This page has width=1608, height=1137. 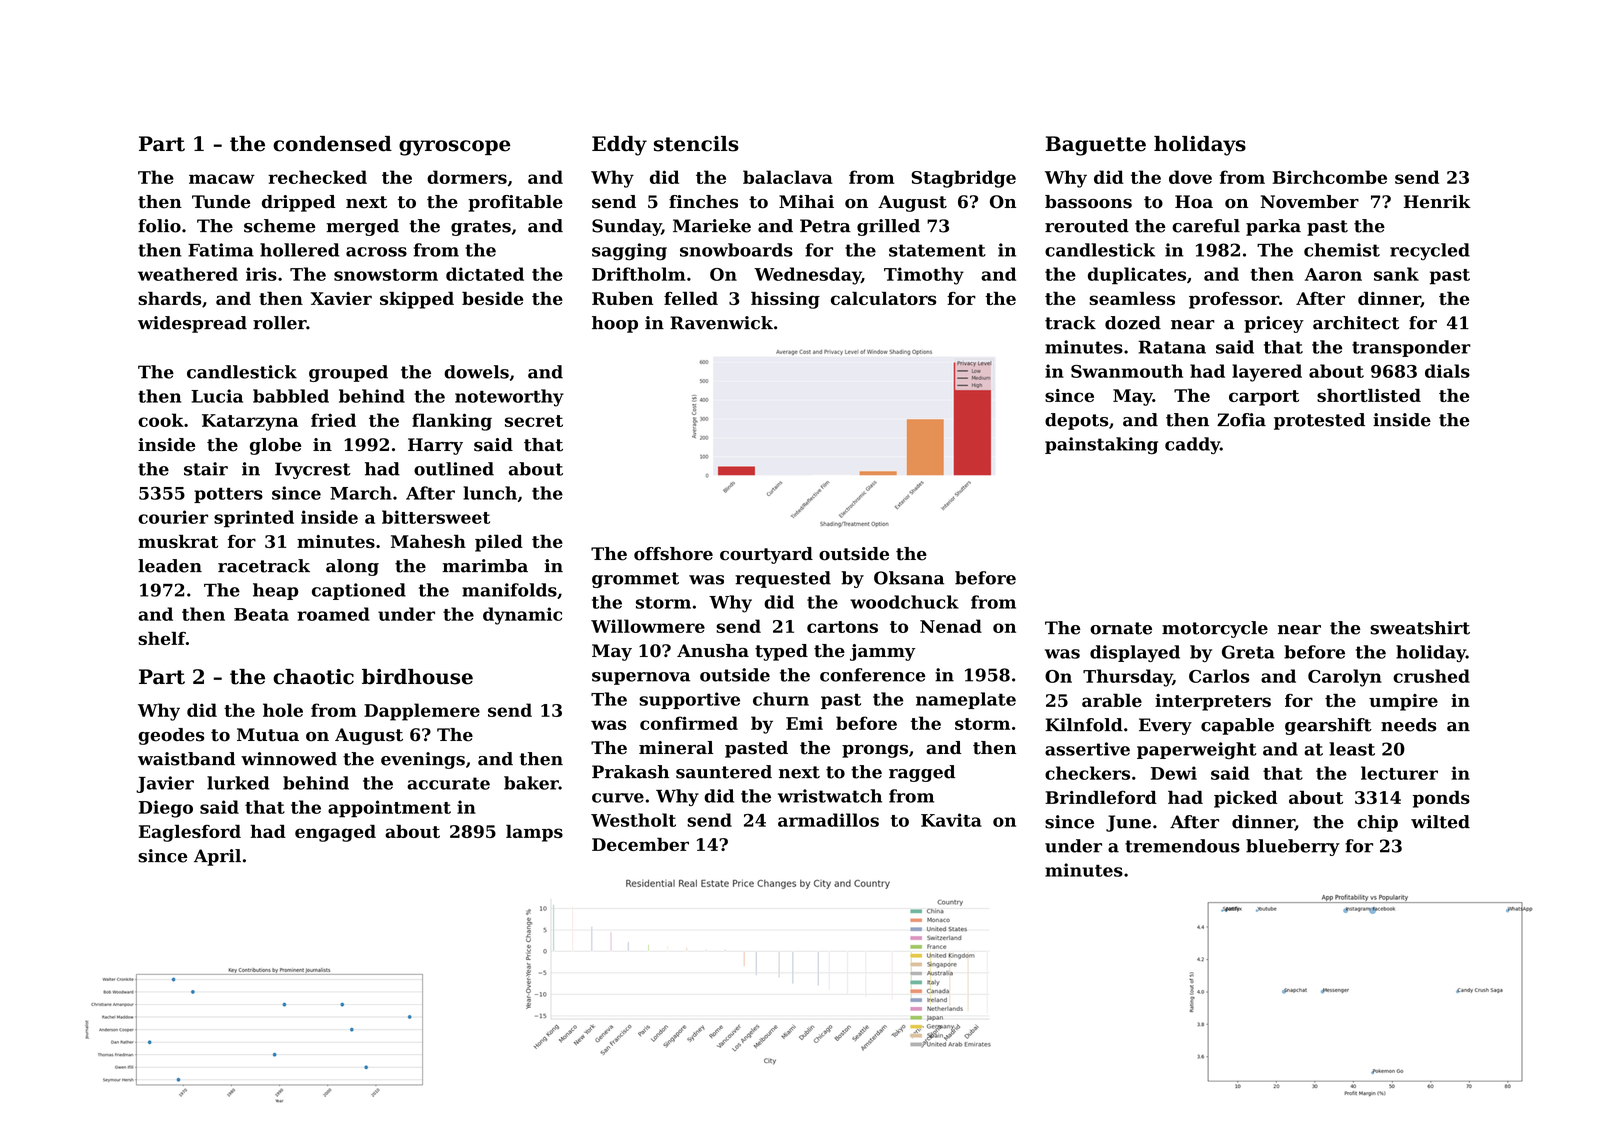 I want to click on mineral, so click(x=676, y=748).
